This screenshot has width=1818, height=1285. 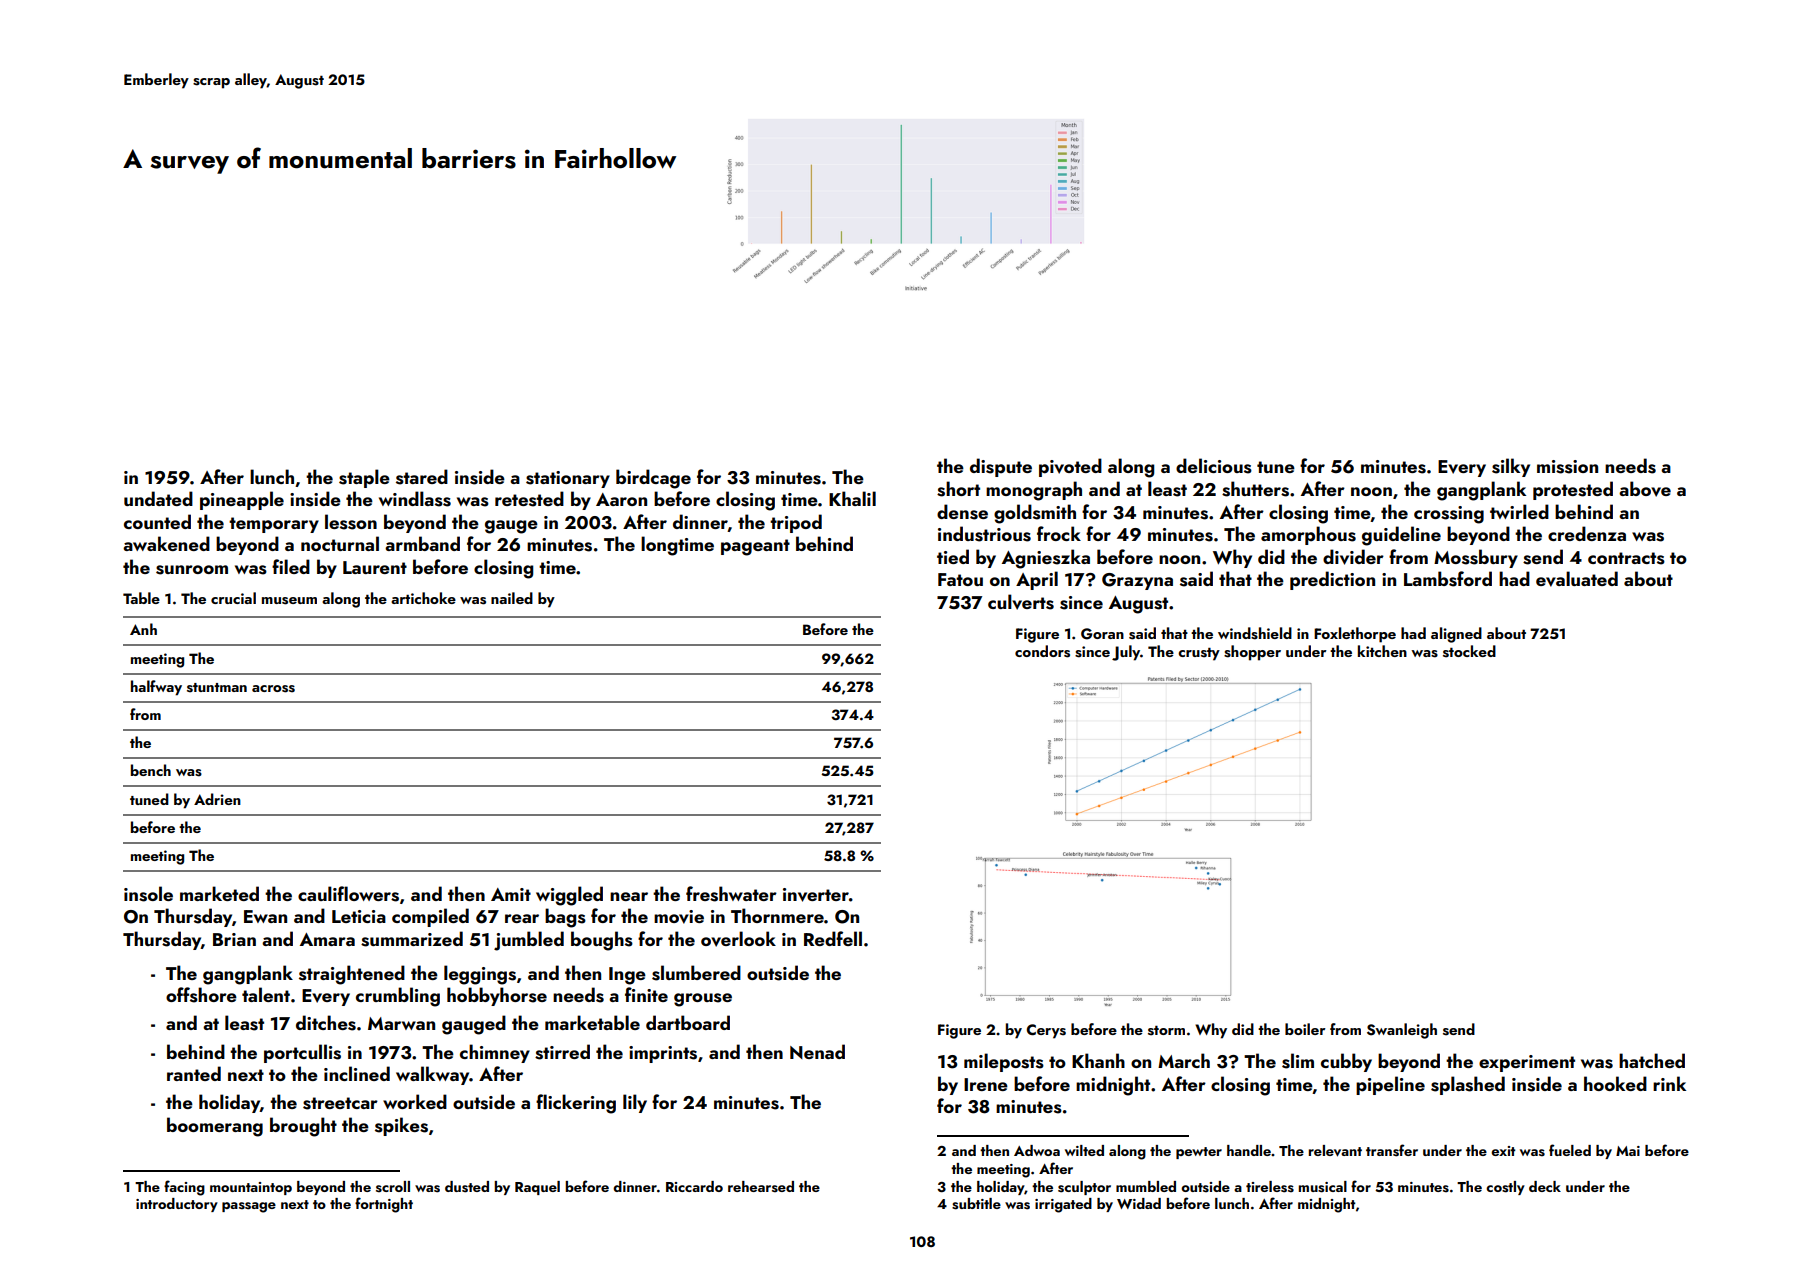 I want to click on stocked, so click(x=1469, y=651).
